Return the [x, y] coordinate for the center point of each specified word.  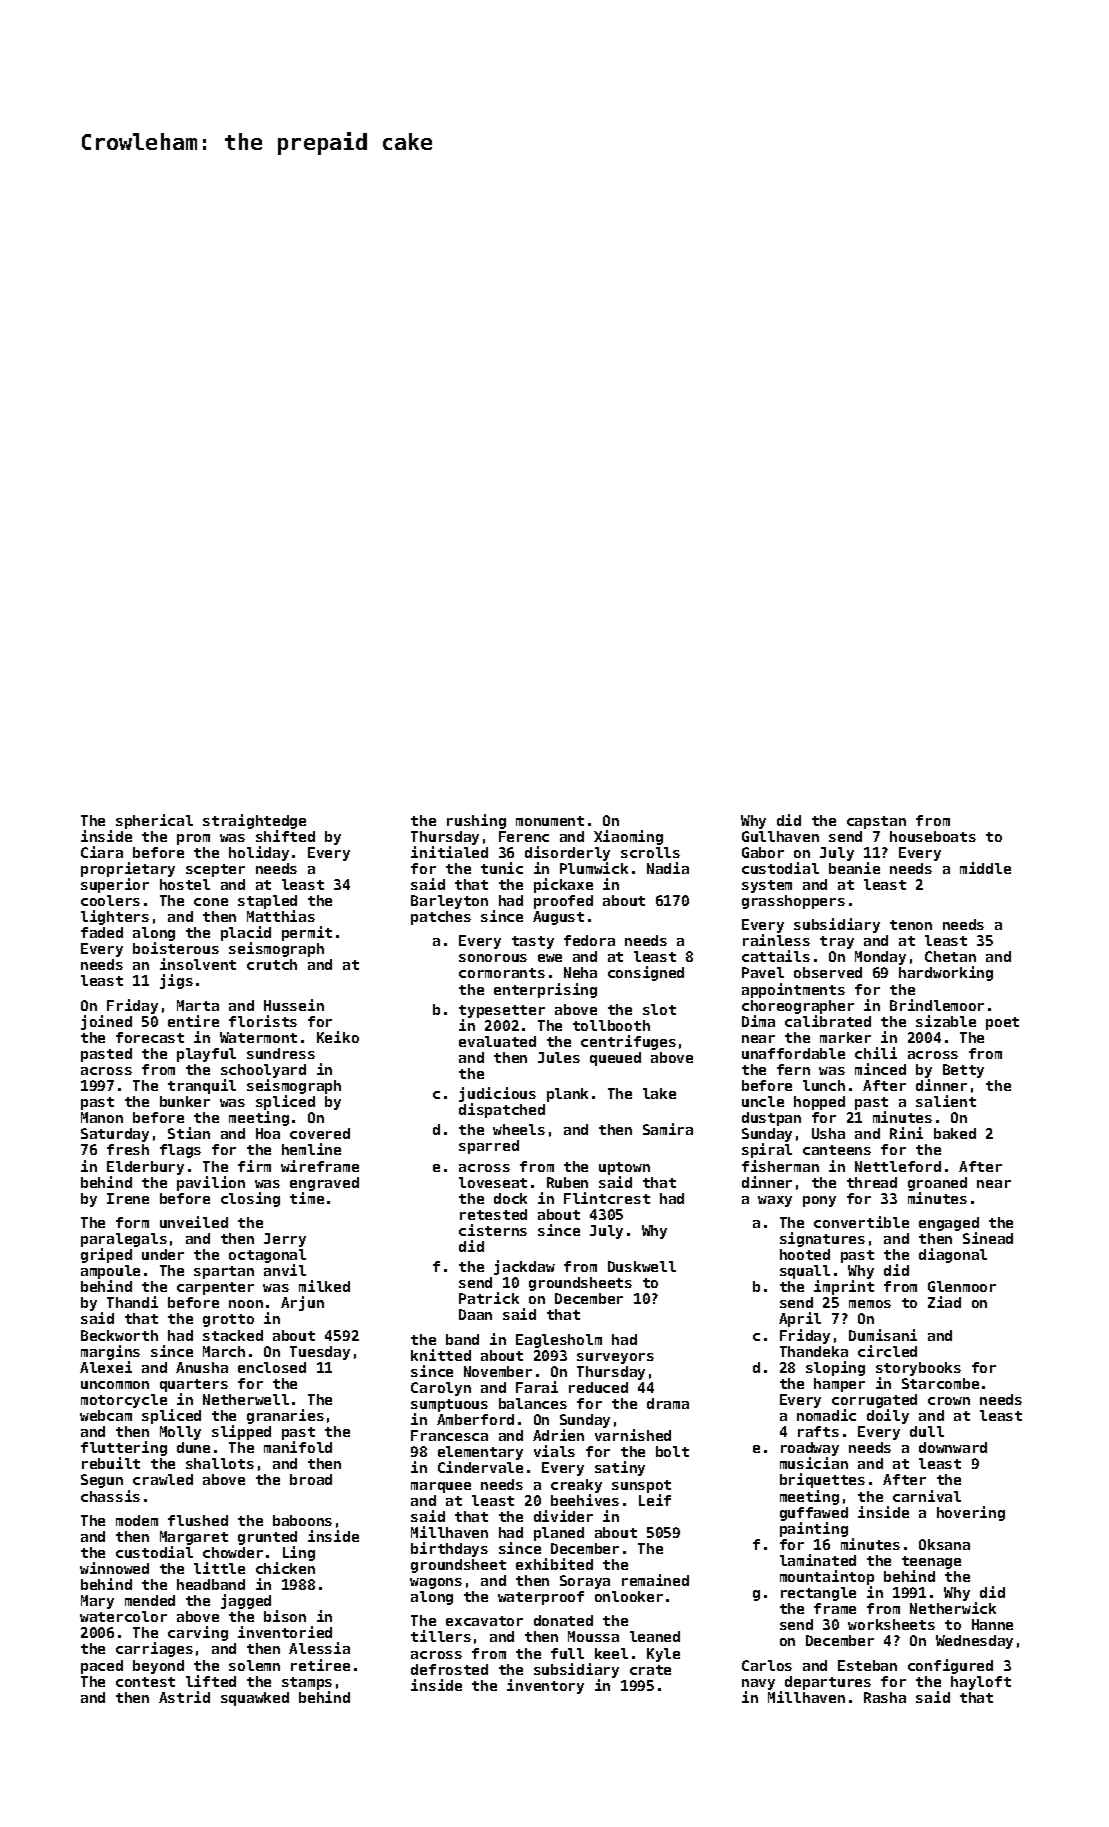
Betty [963, 1071]
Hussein [294, 1005]
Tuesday [320, 1353]
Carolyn [441, 1389]
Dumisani [883, 1335]
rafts [818, 1431]
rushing [476, 821]
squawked [255, 1699]
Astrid [184, 1697]
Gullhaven [780, 836]
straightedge [254, 821]
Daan [475, 1314]
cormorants [502, 973]
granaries [285, 1416]
